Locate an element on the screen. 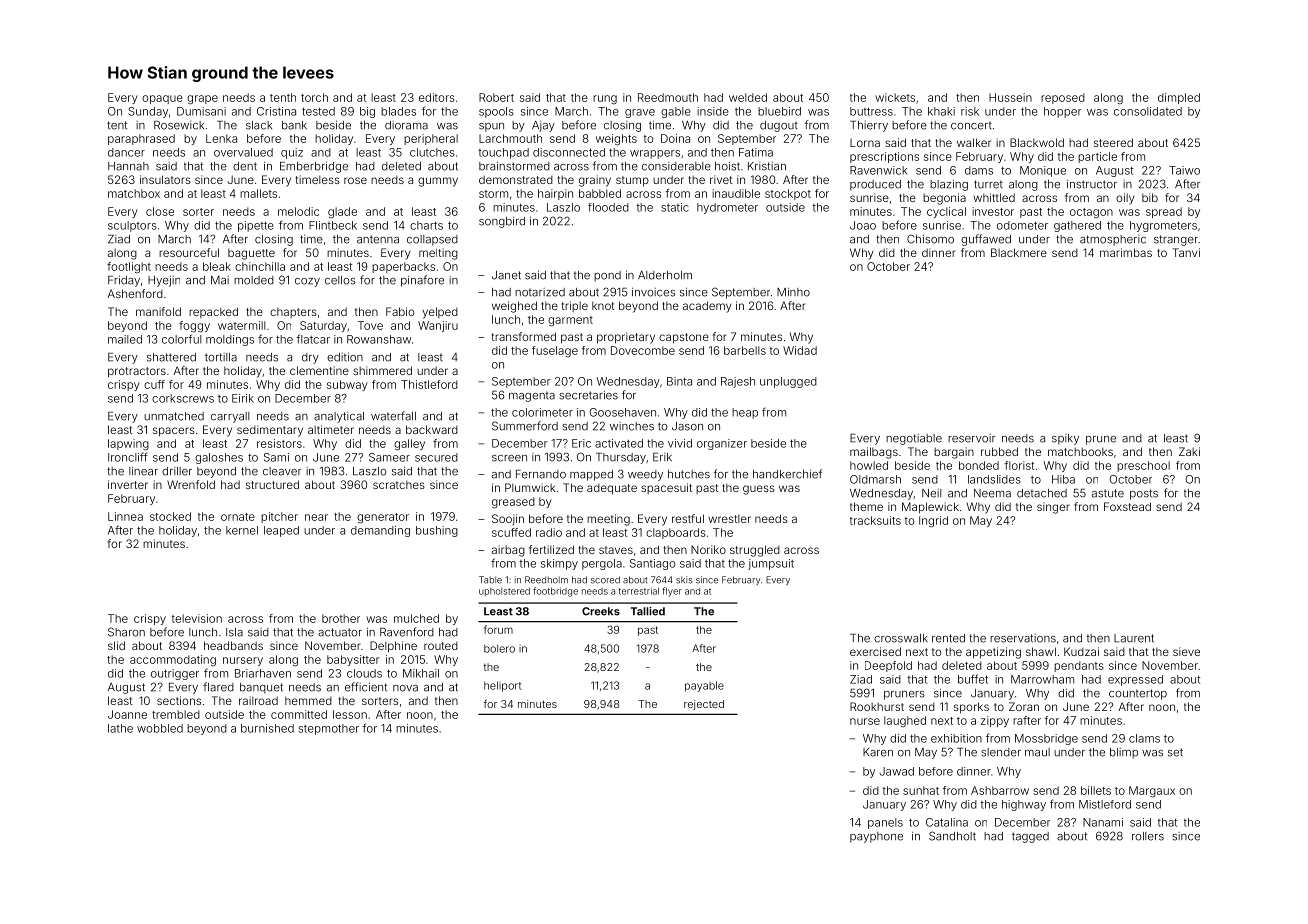 Image resolution: width=1308 pixels, height=924 pixels. demonstrated is located at coordinates (516, 179).
